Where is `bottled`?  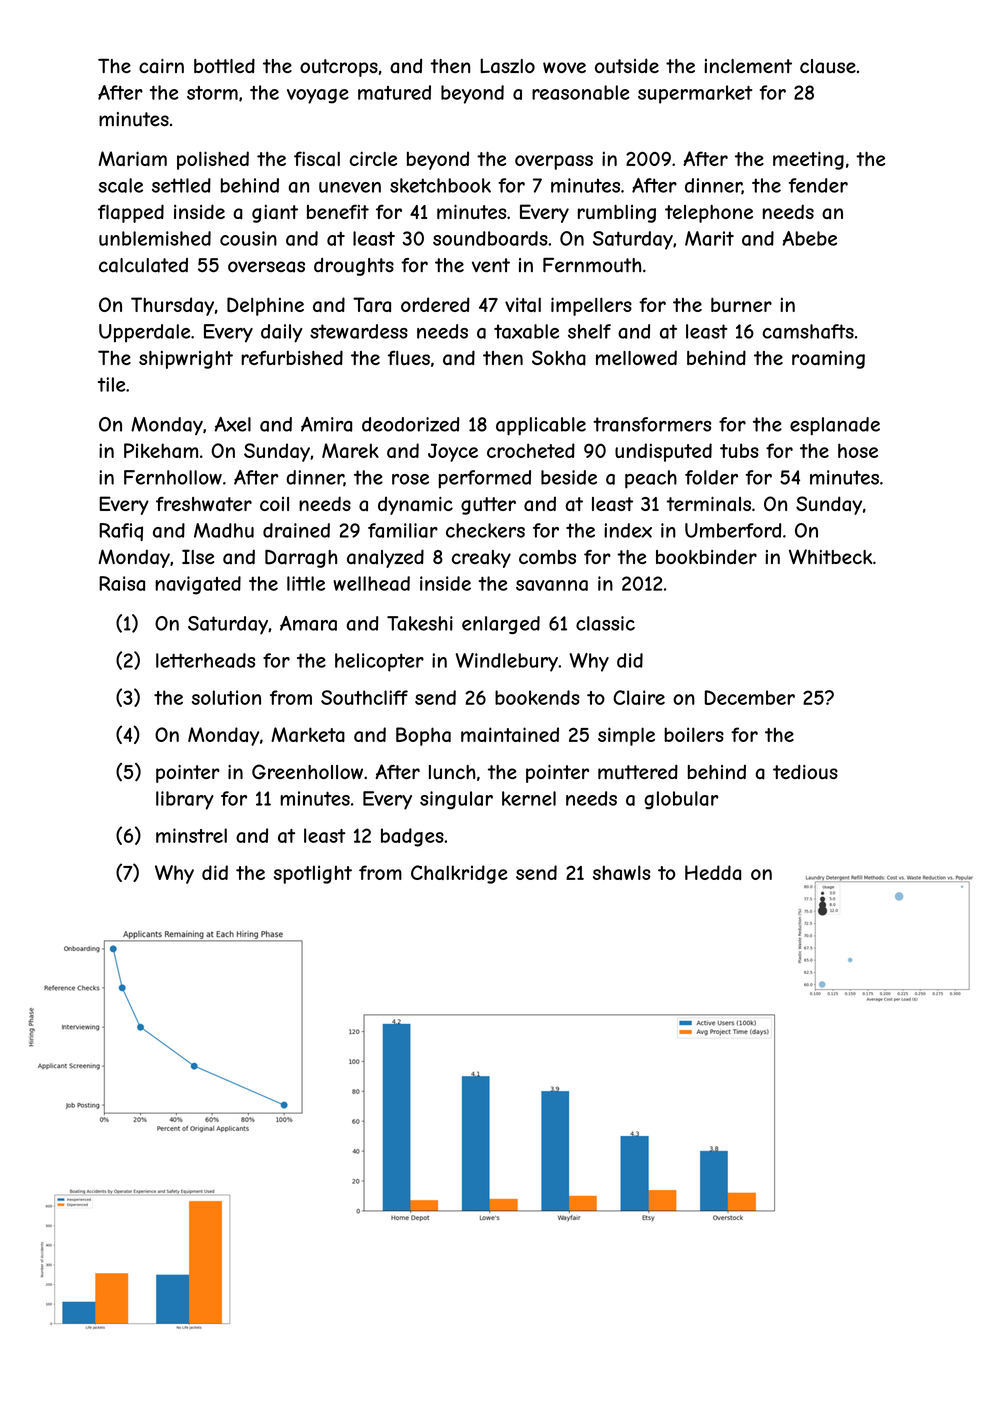 bottled is located at coordinates (224, 65).
